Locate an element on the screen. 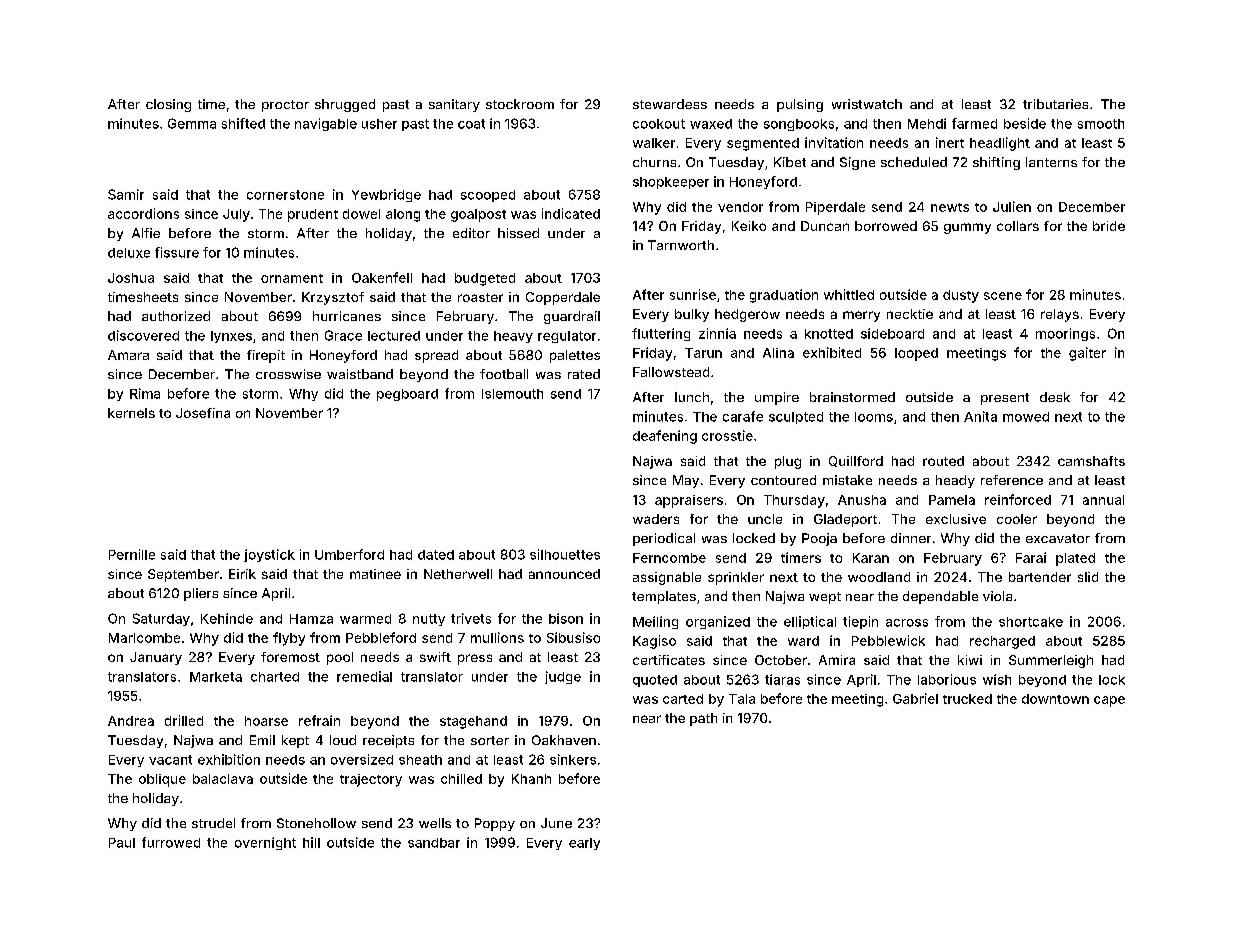 This screenshot has width=1233, height=952. Paul is located at coordinates (122, 843).
